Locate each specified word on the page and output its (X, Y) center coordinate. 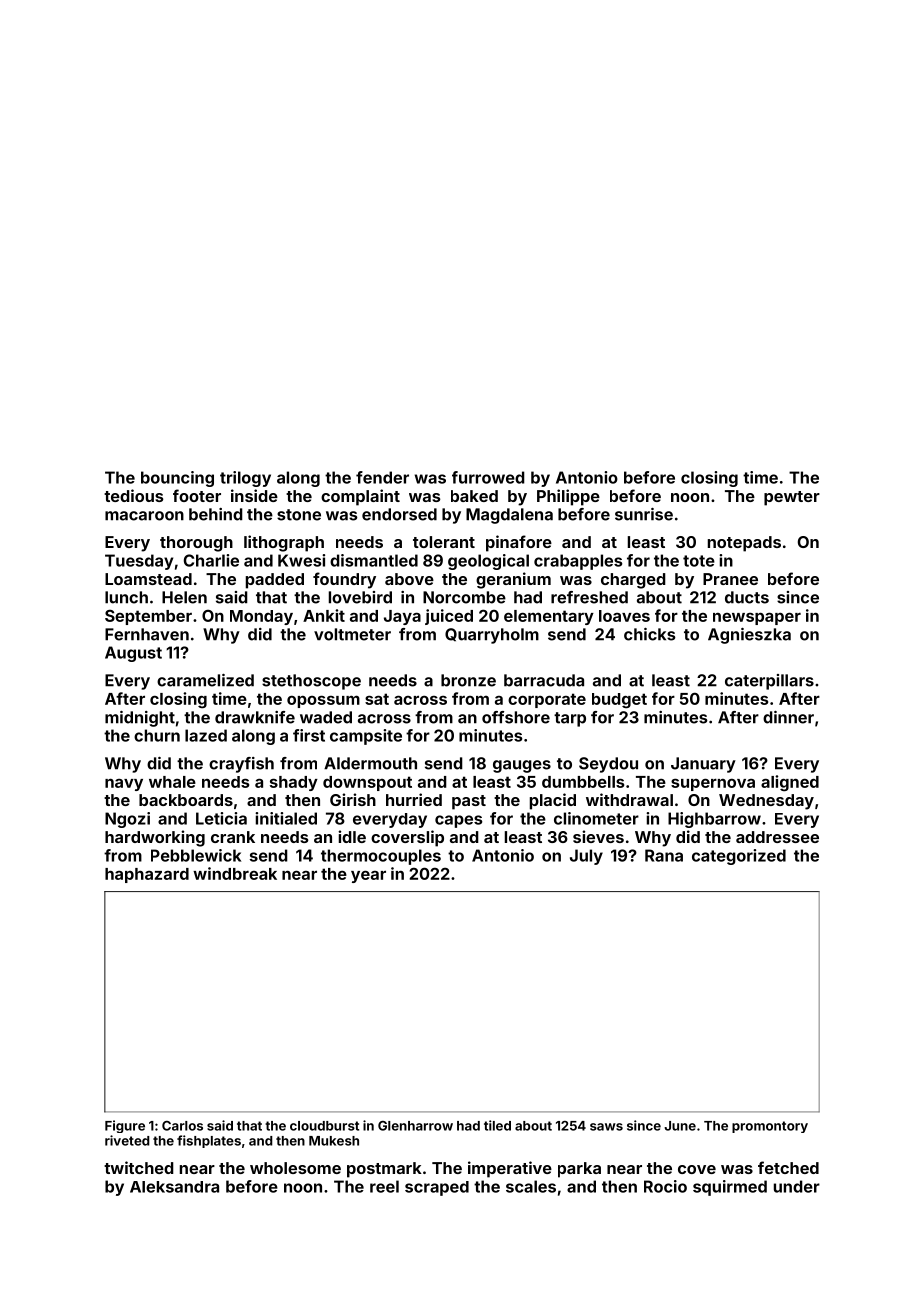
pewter (792, 498)
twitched (139, 1167)
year (368, 876)
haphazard (147, 875)
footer (197, 495)
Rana (664, 855)
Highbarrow (714, 820)
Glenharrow (415, 1126)
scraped (437, 1188)
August (133, 654)
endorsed (399, 514)
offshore (516, 717)
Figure (125, 1126)
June (680, 1126)
